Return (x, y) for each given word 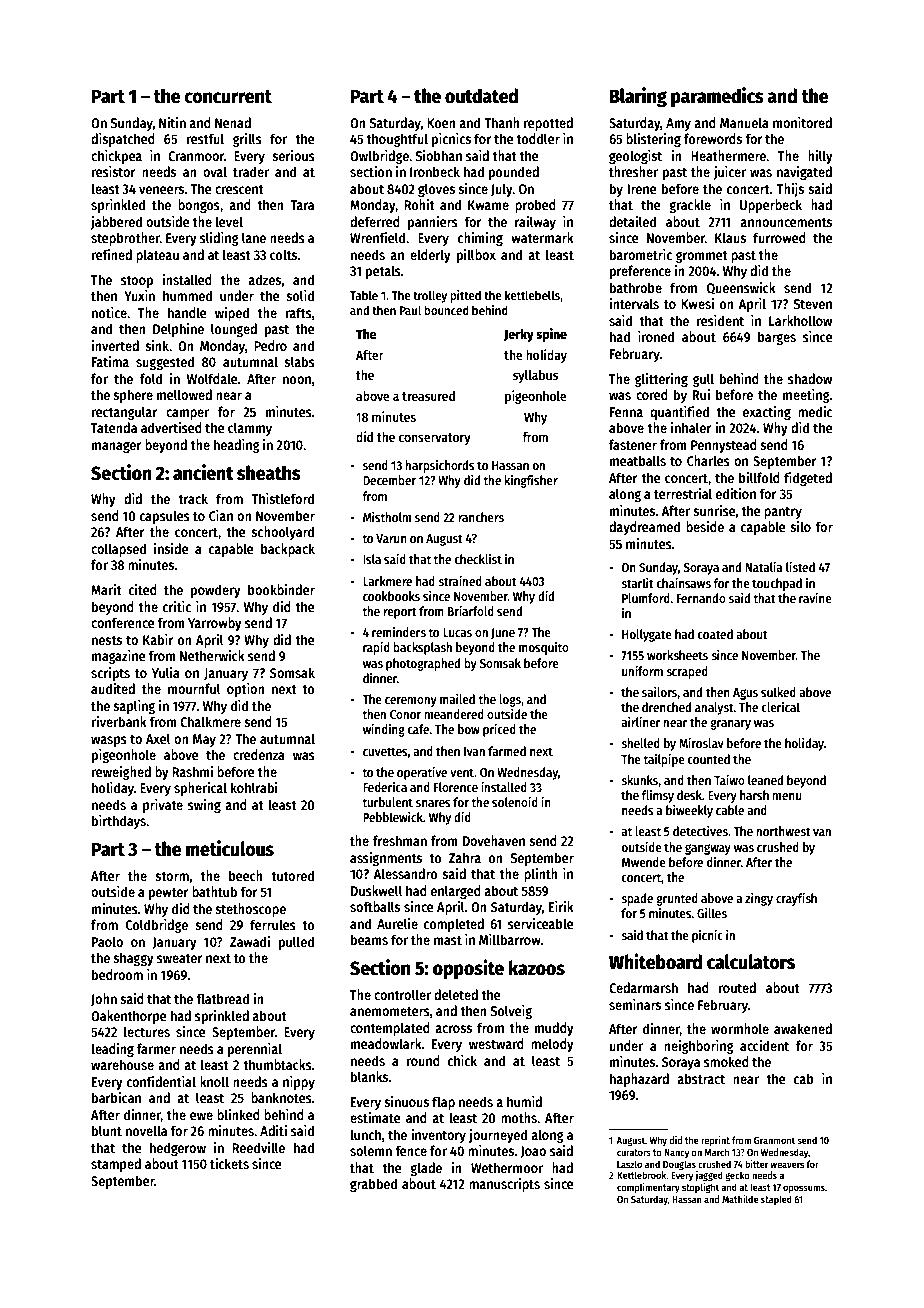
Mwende (644, 862)
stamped (116, 1165)
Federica (385, 787)
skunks (639, 780)
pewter (169, 894)
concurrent (228, 97)
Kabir (158, 639)
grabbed (373, 1185)
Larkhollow (800, 320)
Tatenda (114, 427)
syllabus (535, 376)
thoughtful (397, 140)
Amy (678, 124)
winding (384, 730)
